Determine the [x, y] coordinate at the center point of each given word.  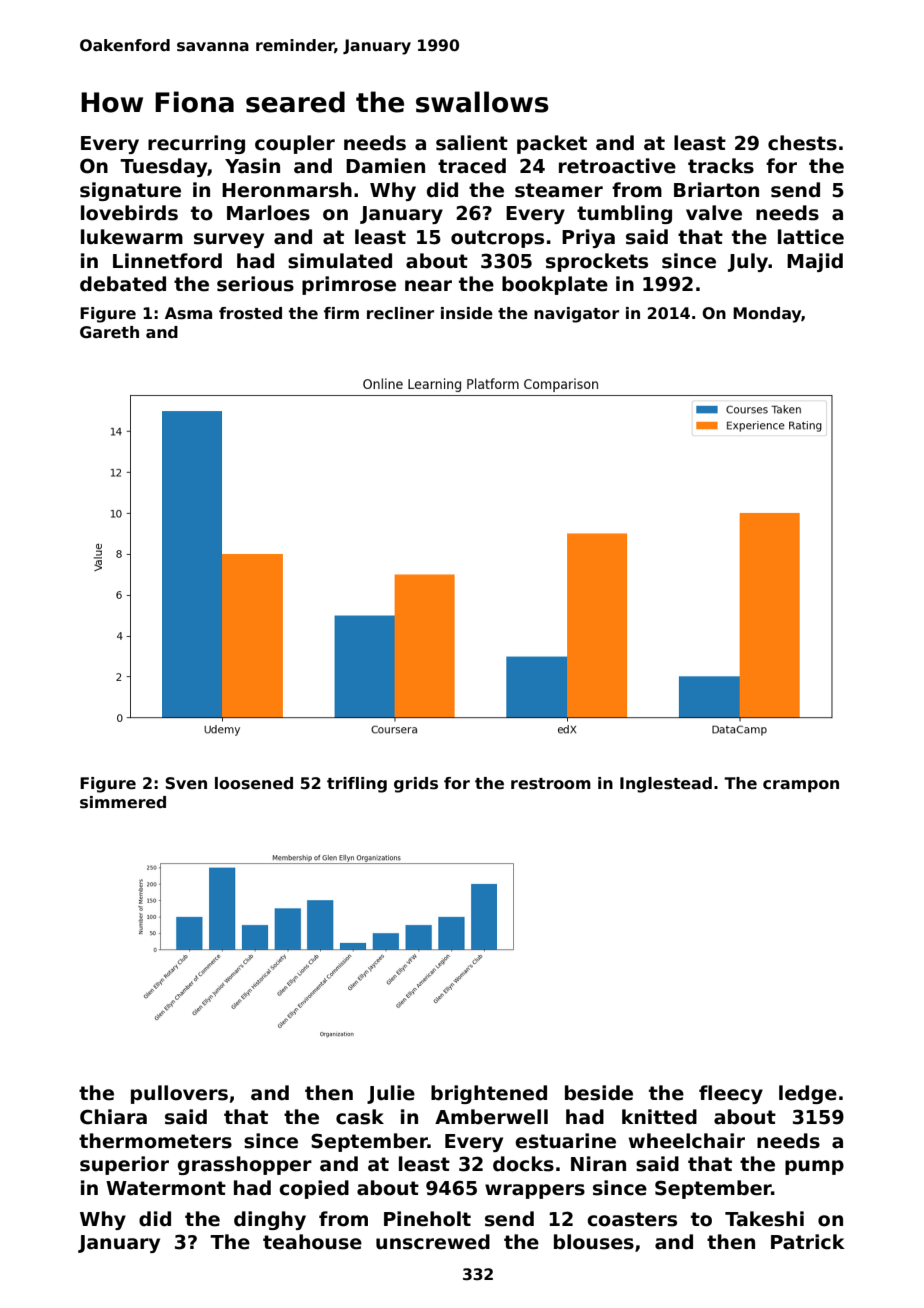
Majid [815, 262]
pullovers [179, 1094]
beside [599, 1093]
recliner [400, 313]
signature [130, 191]
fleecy [731, 1094]
